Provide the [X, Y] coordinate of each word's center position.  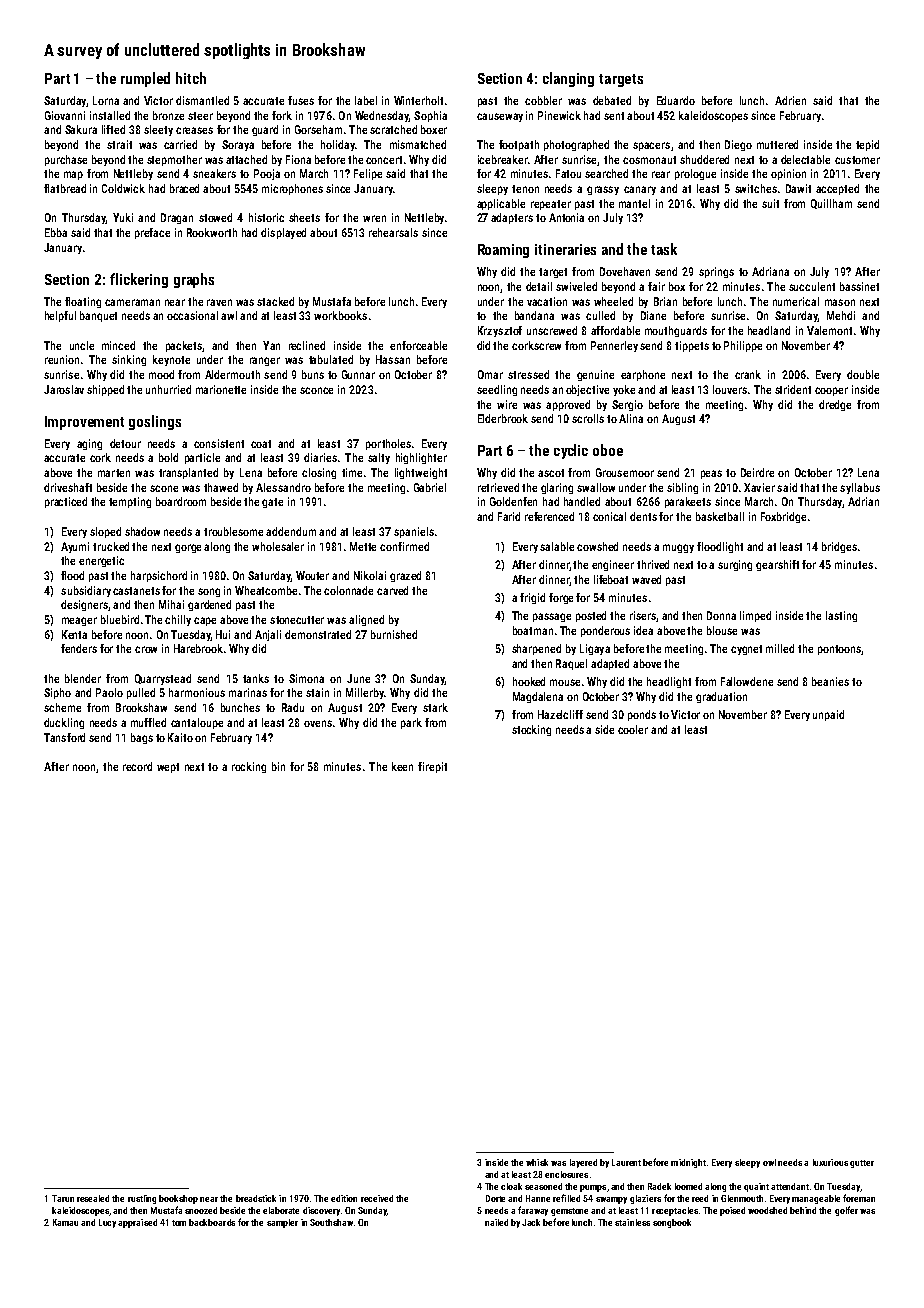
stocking [531, 730]
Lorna [106, 100]
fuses [301, 100]
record [137, 766]
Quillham [831, 204]
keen [402, 766]
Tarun [63, 1198]
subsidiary [86, 591]
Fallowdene [747, 681]
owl [769, 1162]
